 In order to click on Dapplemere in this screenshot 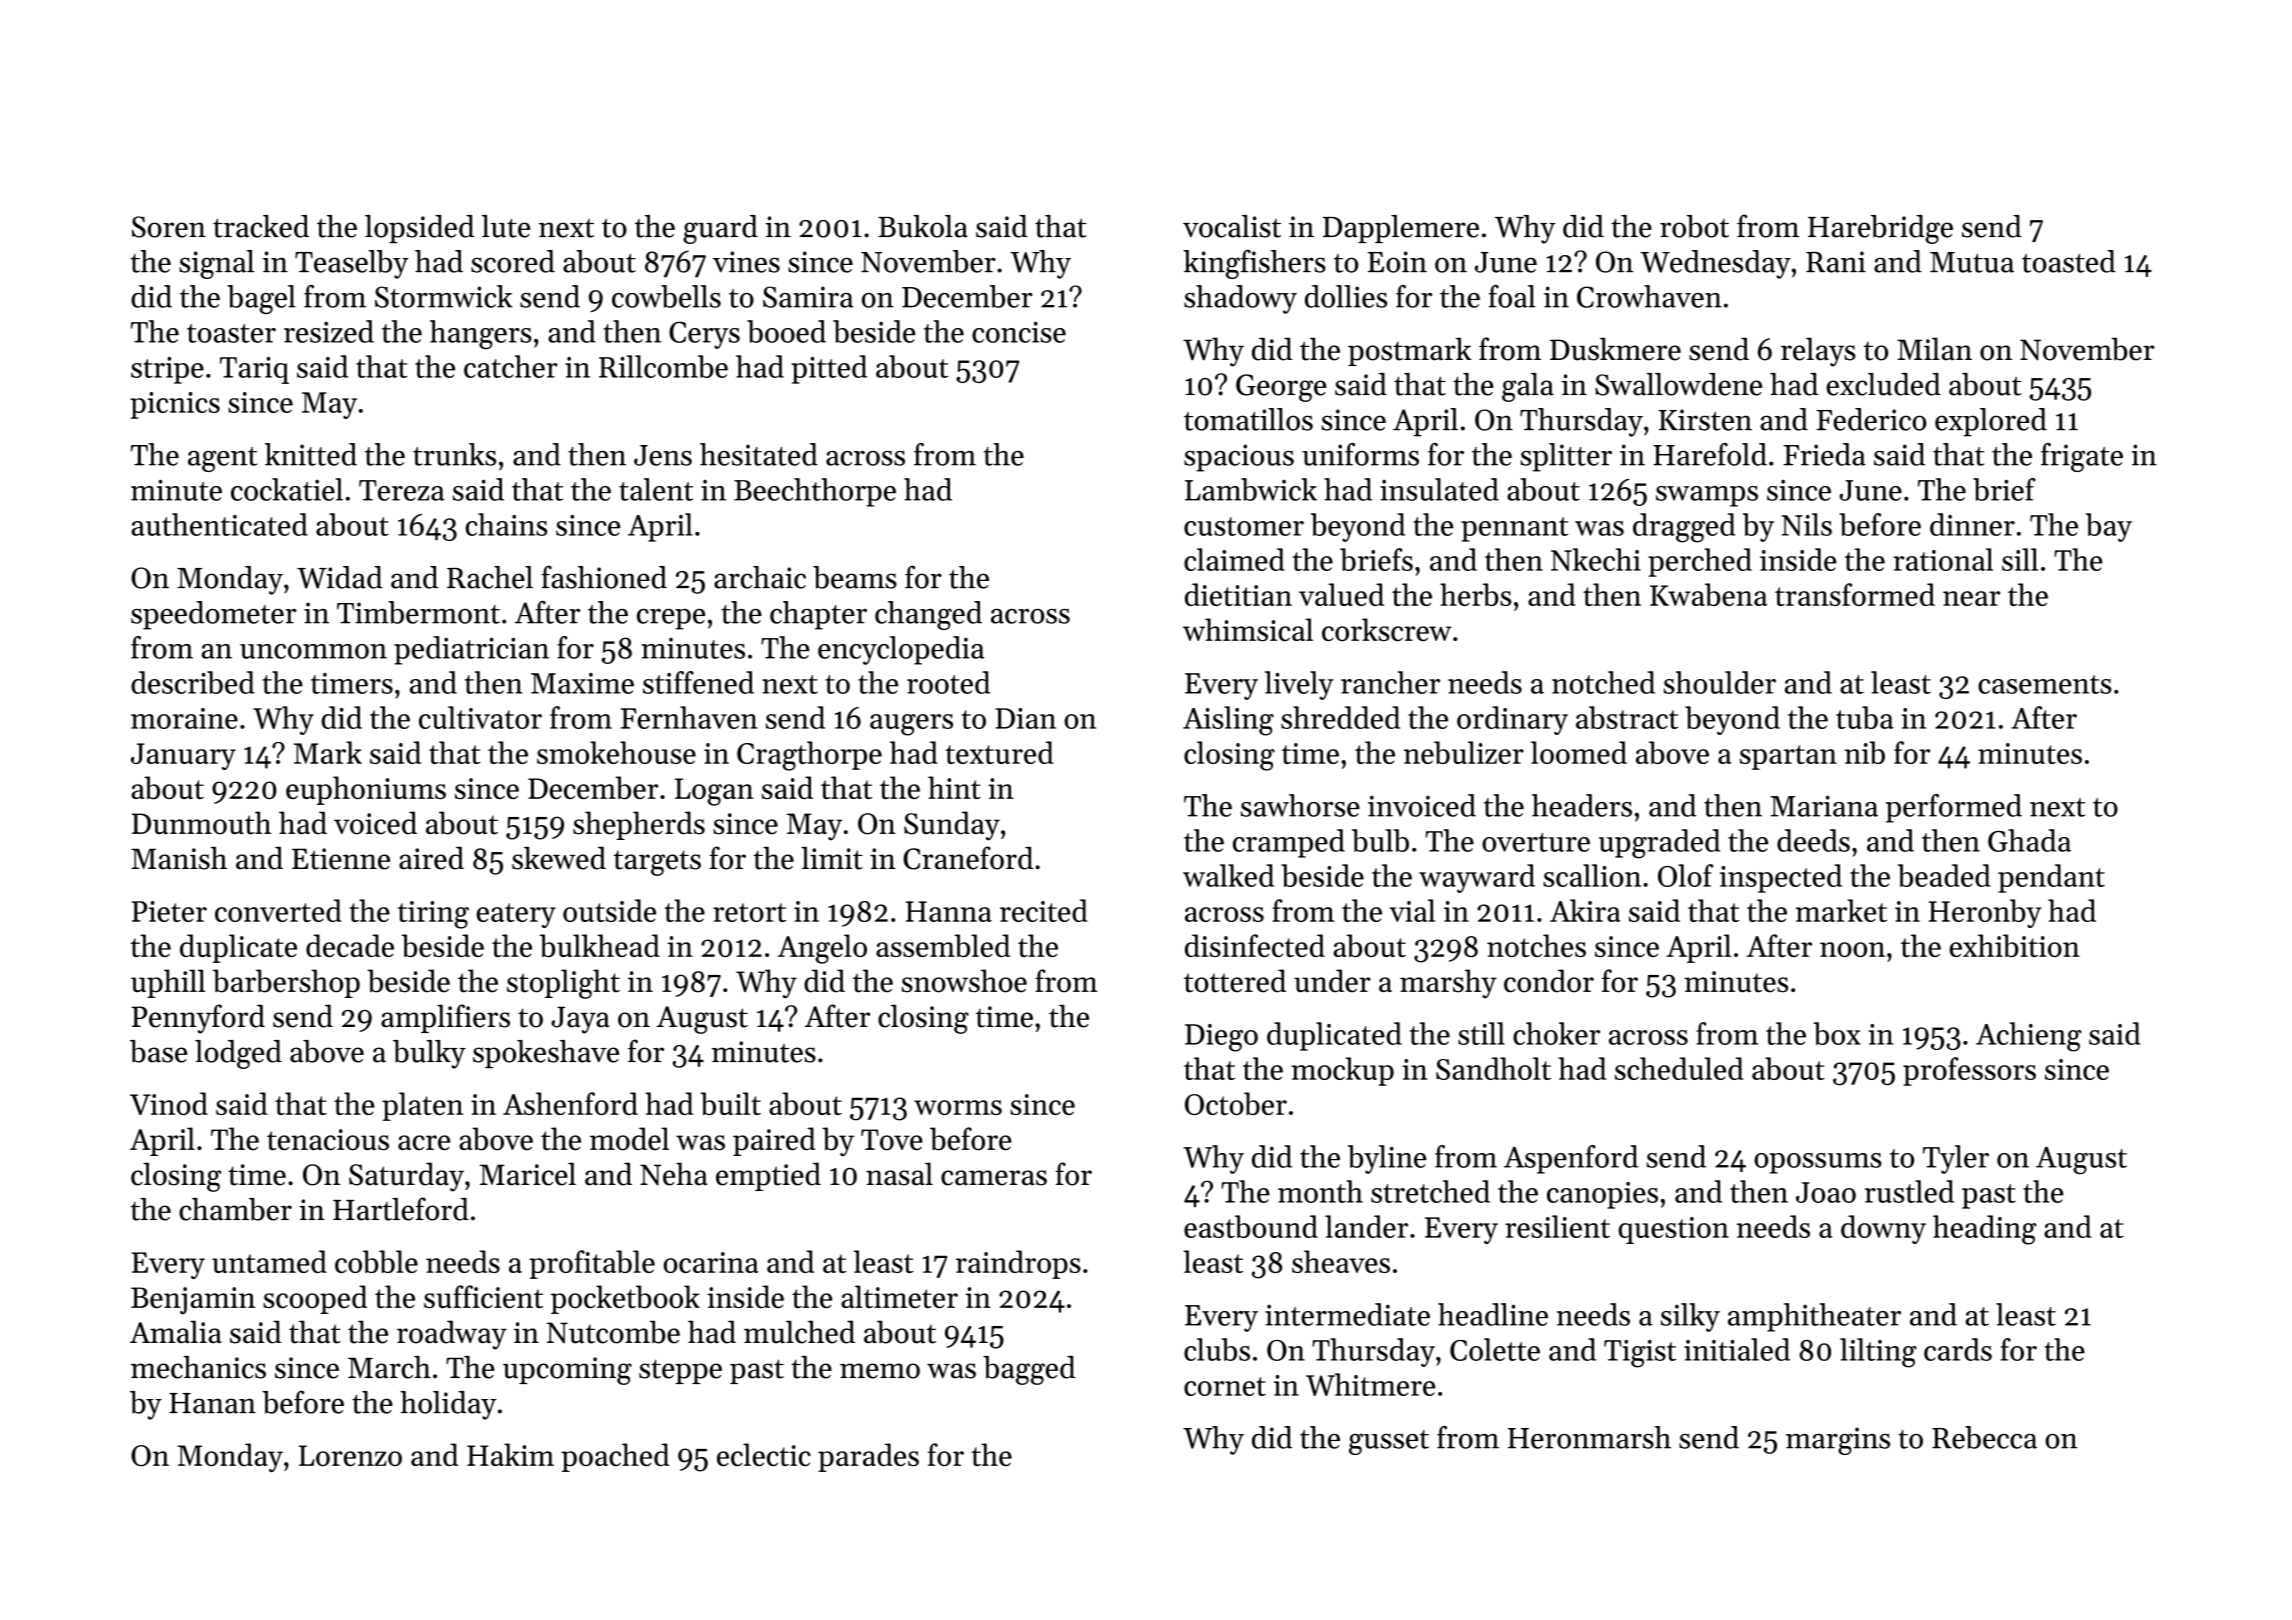, I will do `click(1401, 229)`.
